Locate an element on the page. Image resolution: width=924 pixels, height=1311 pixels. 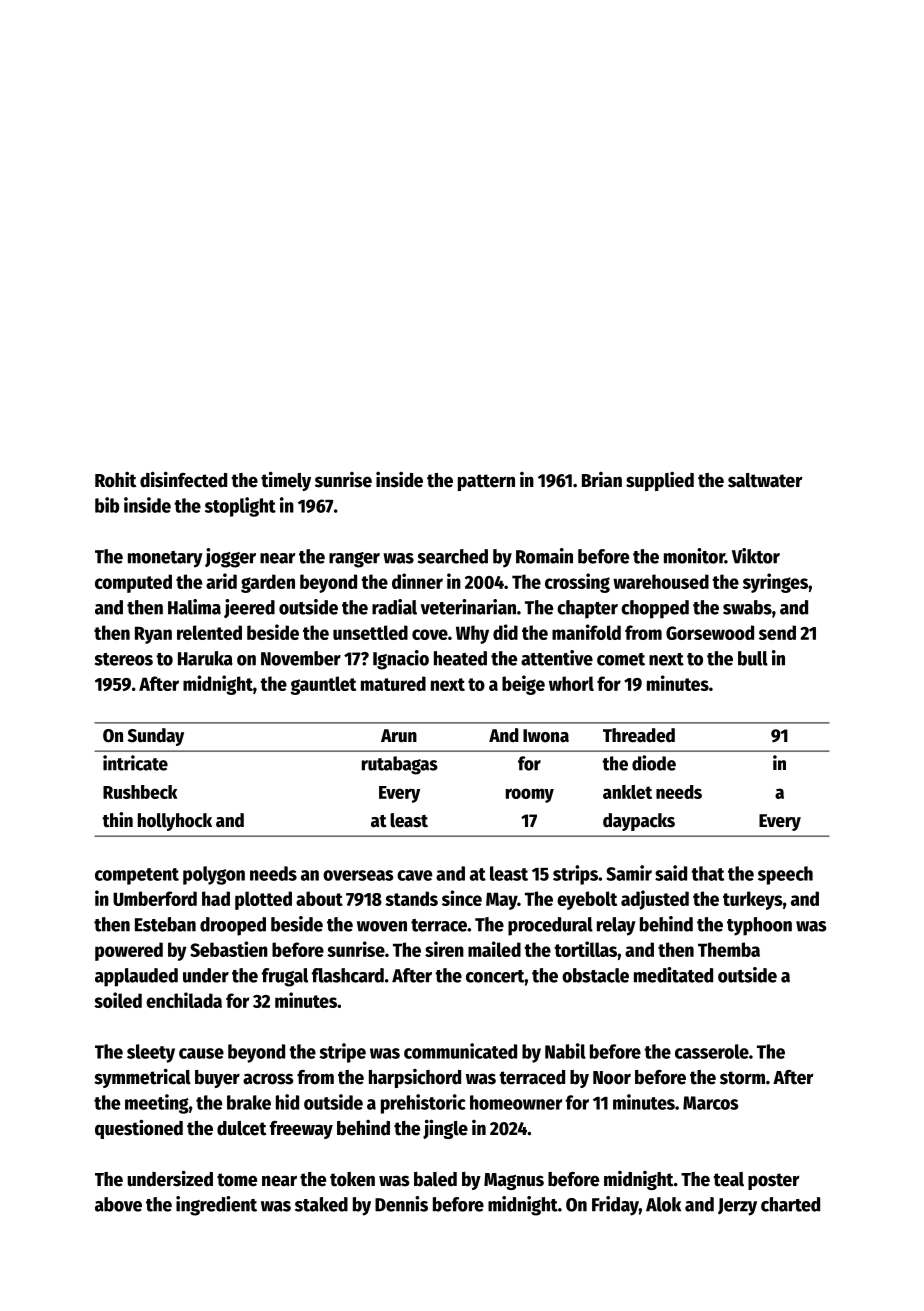
computed is located at coordinates (133, 583).
